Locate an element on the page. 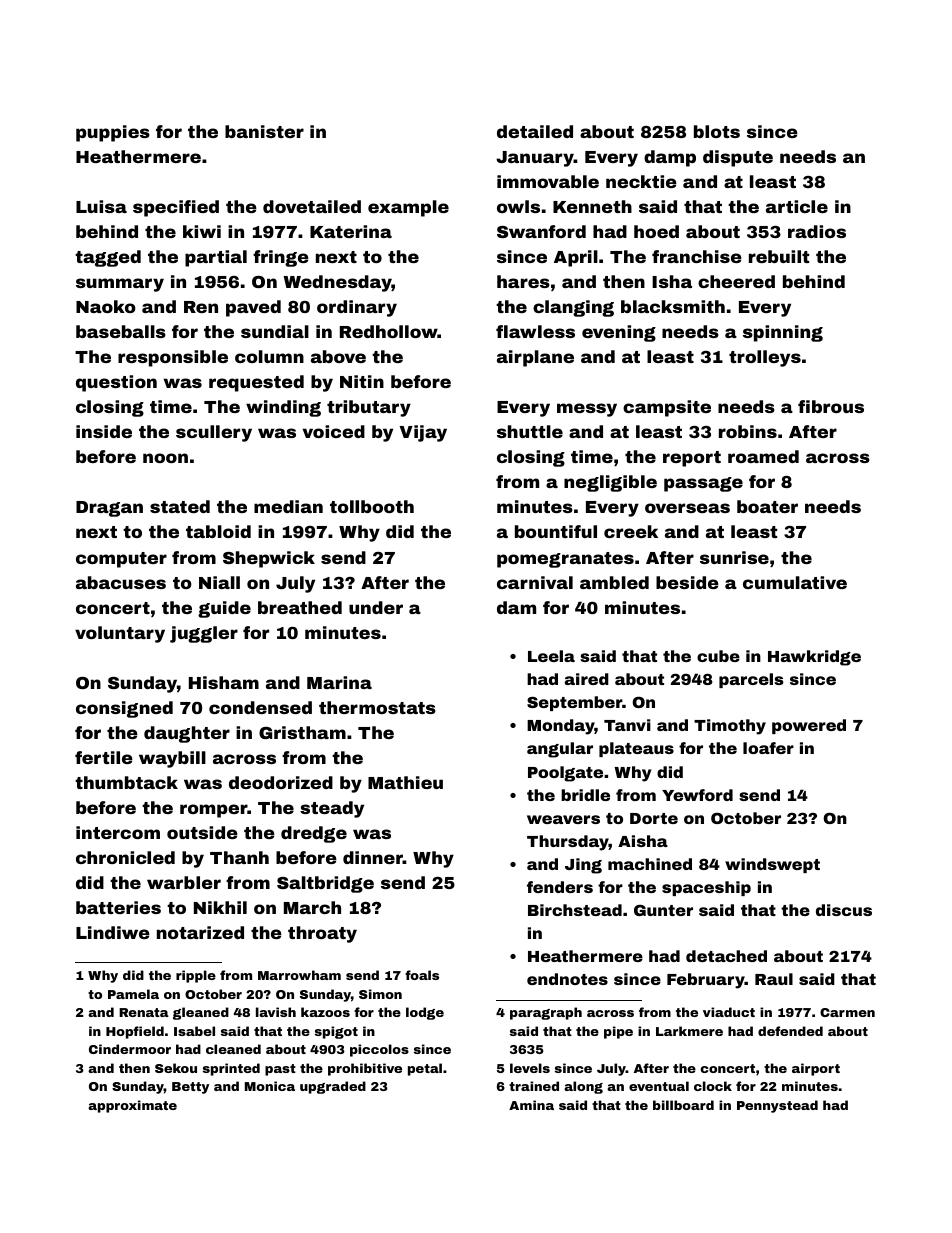 This document has height=1233, width=952. voluntary is located at coordinates (120, 634).
